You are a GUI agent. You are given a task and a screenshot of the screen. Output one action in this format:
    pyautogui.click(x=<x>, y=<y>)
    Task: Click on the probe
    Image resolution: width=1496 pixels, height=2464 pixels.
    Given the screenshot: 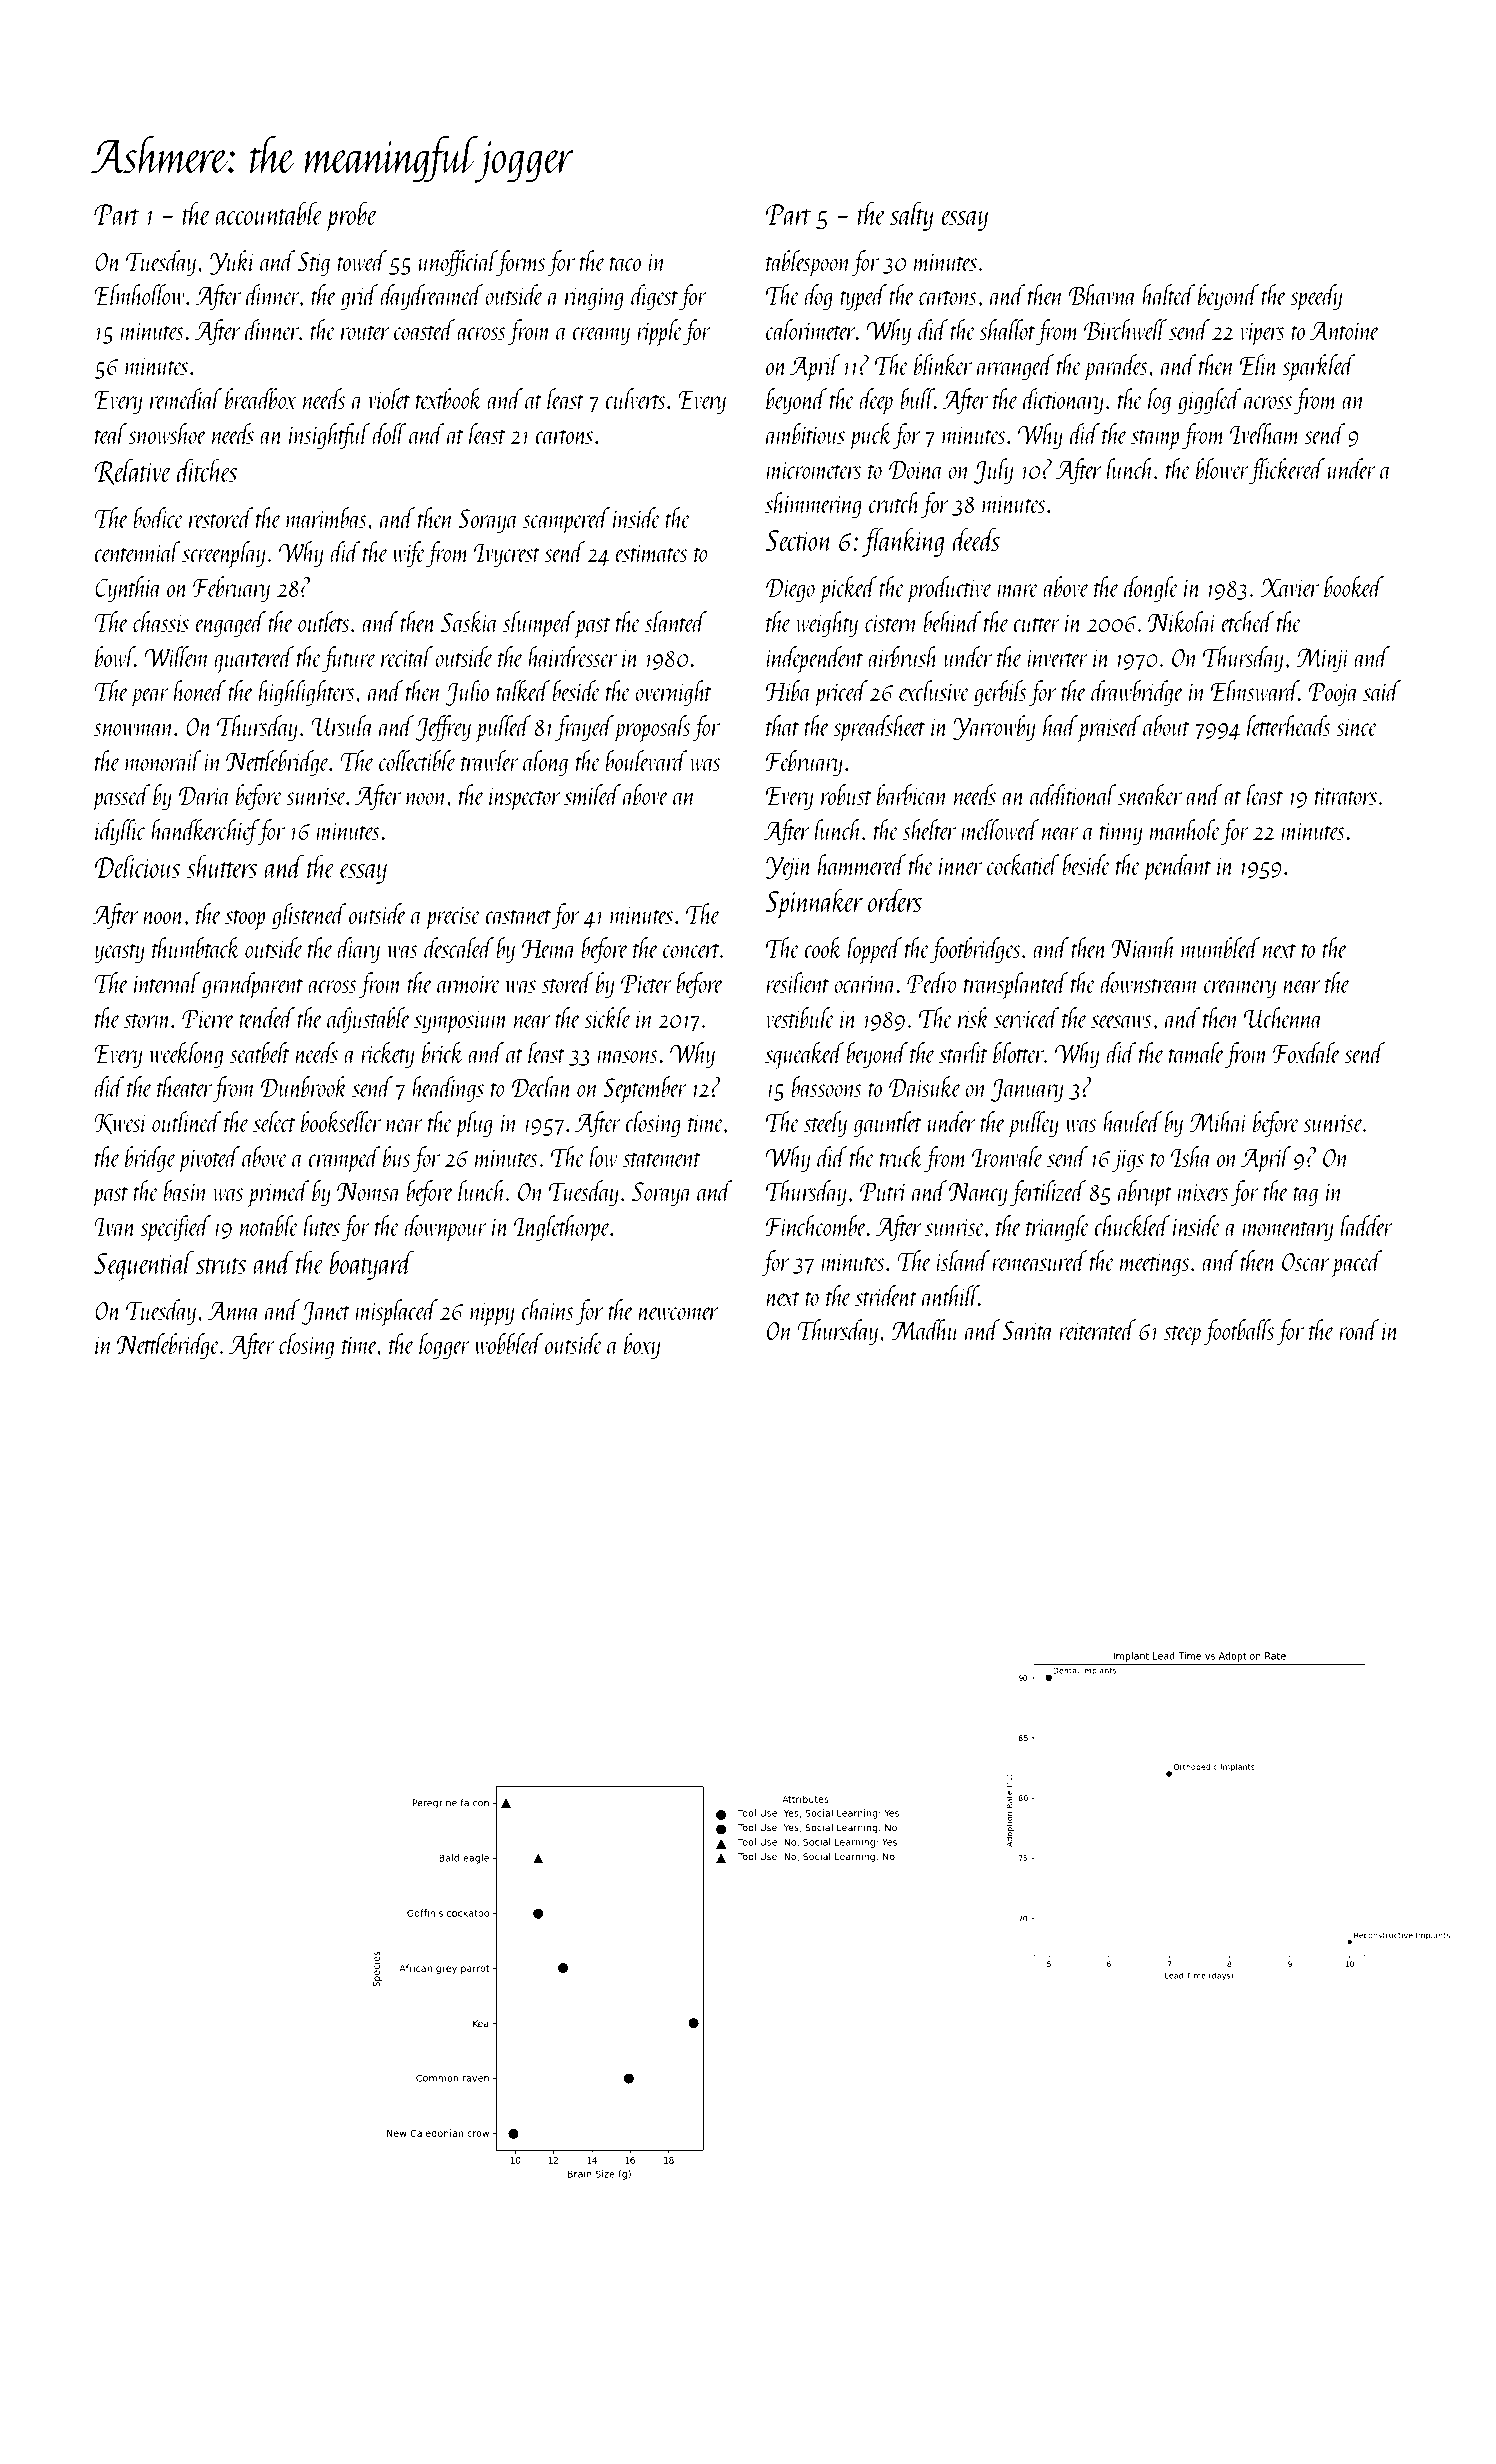 What is the action you would take?
    pyautogui.click(x=351, y=216)
